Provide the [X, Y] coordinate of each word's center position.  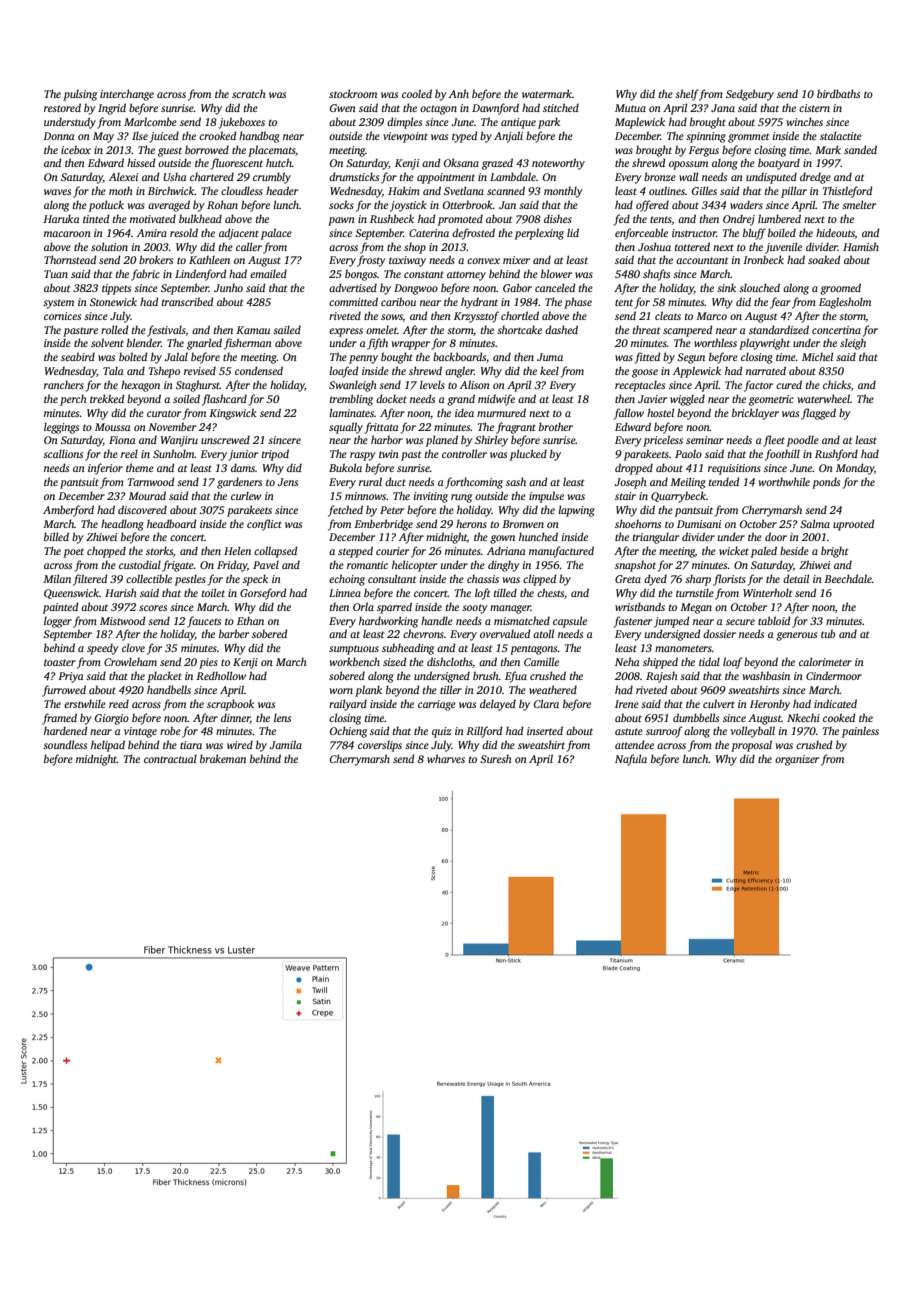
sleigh [853, 344]
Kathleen [209, 259]
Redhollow [221, 675]
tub [828, 633]
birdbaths [838, 93]
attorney [466, 276]
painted [60, 608]
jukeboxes [242, 123]
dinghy [504, 566]
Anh [459, 93]
